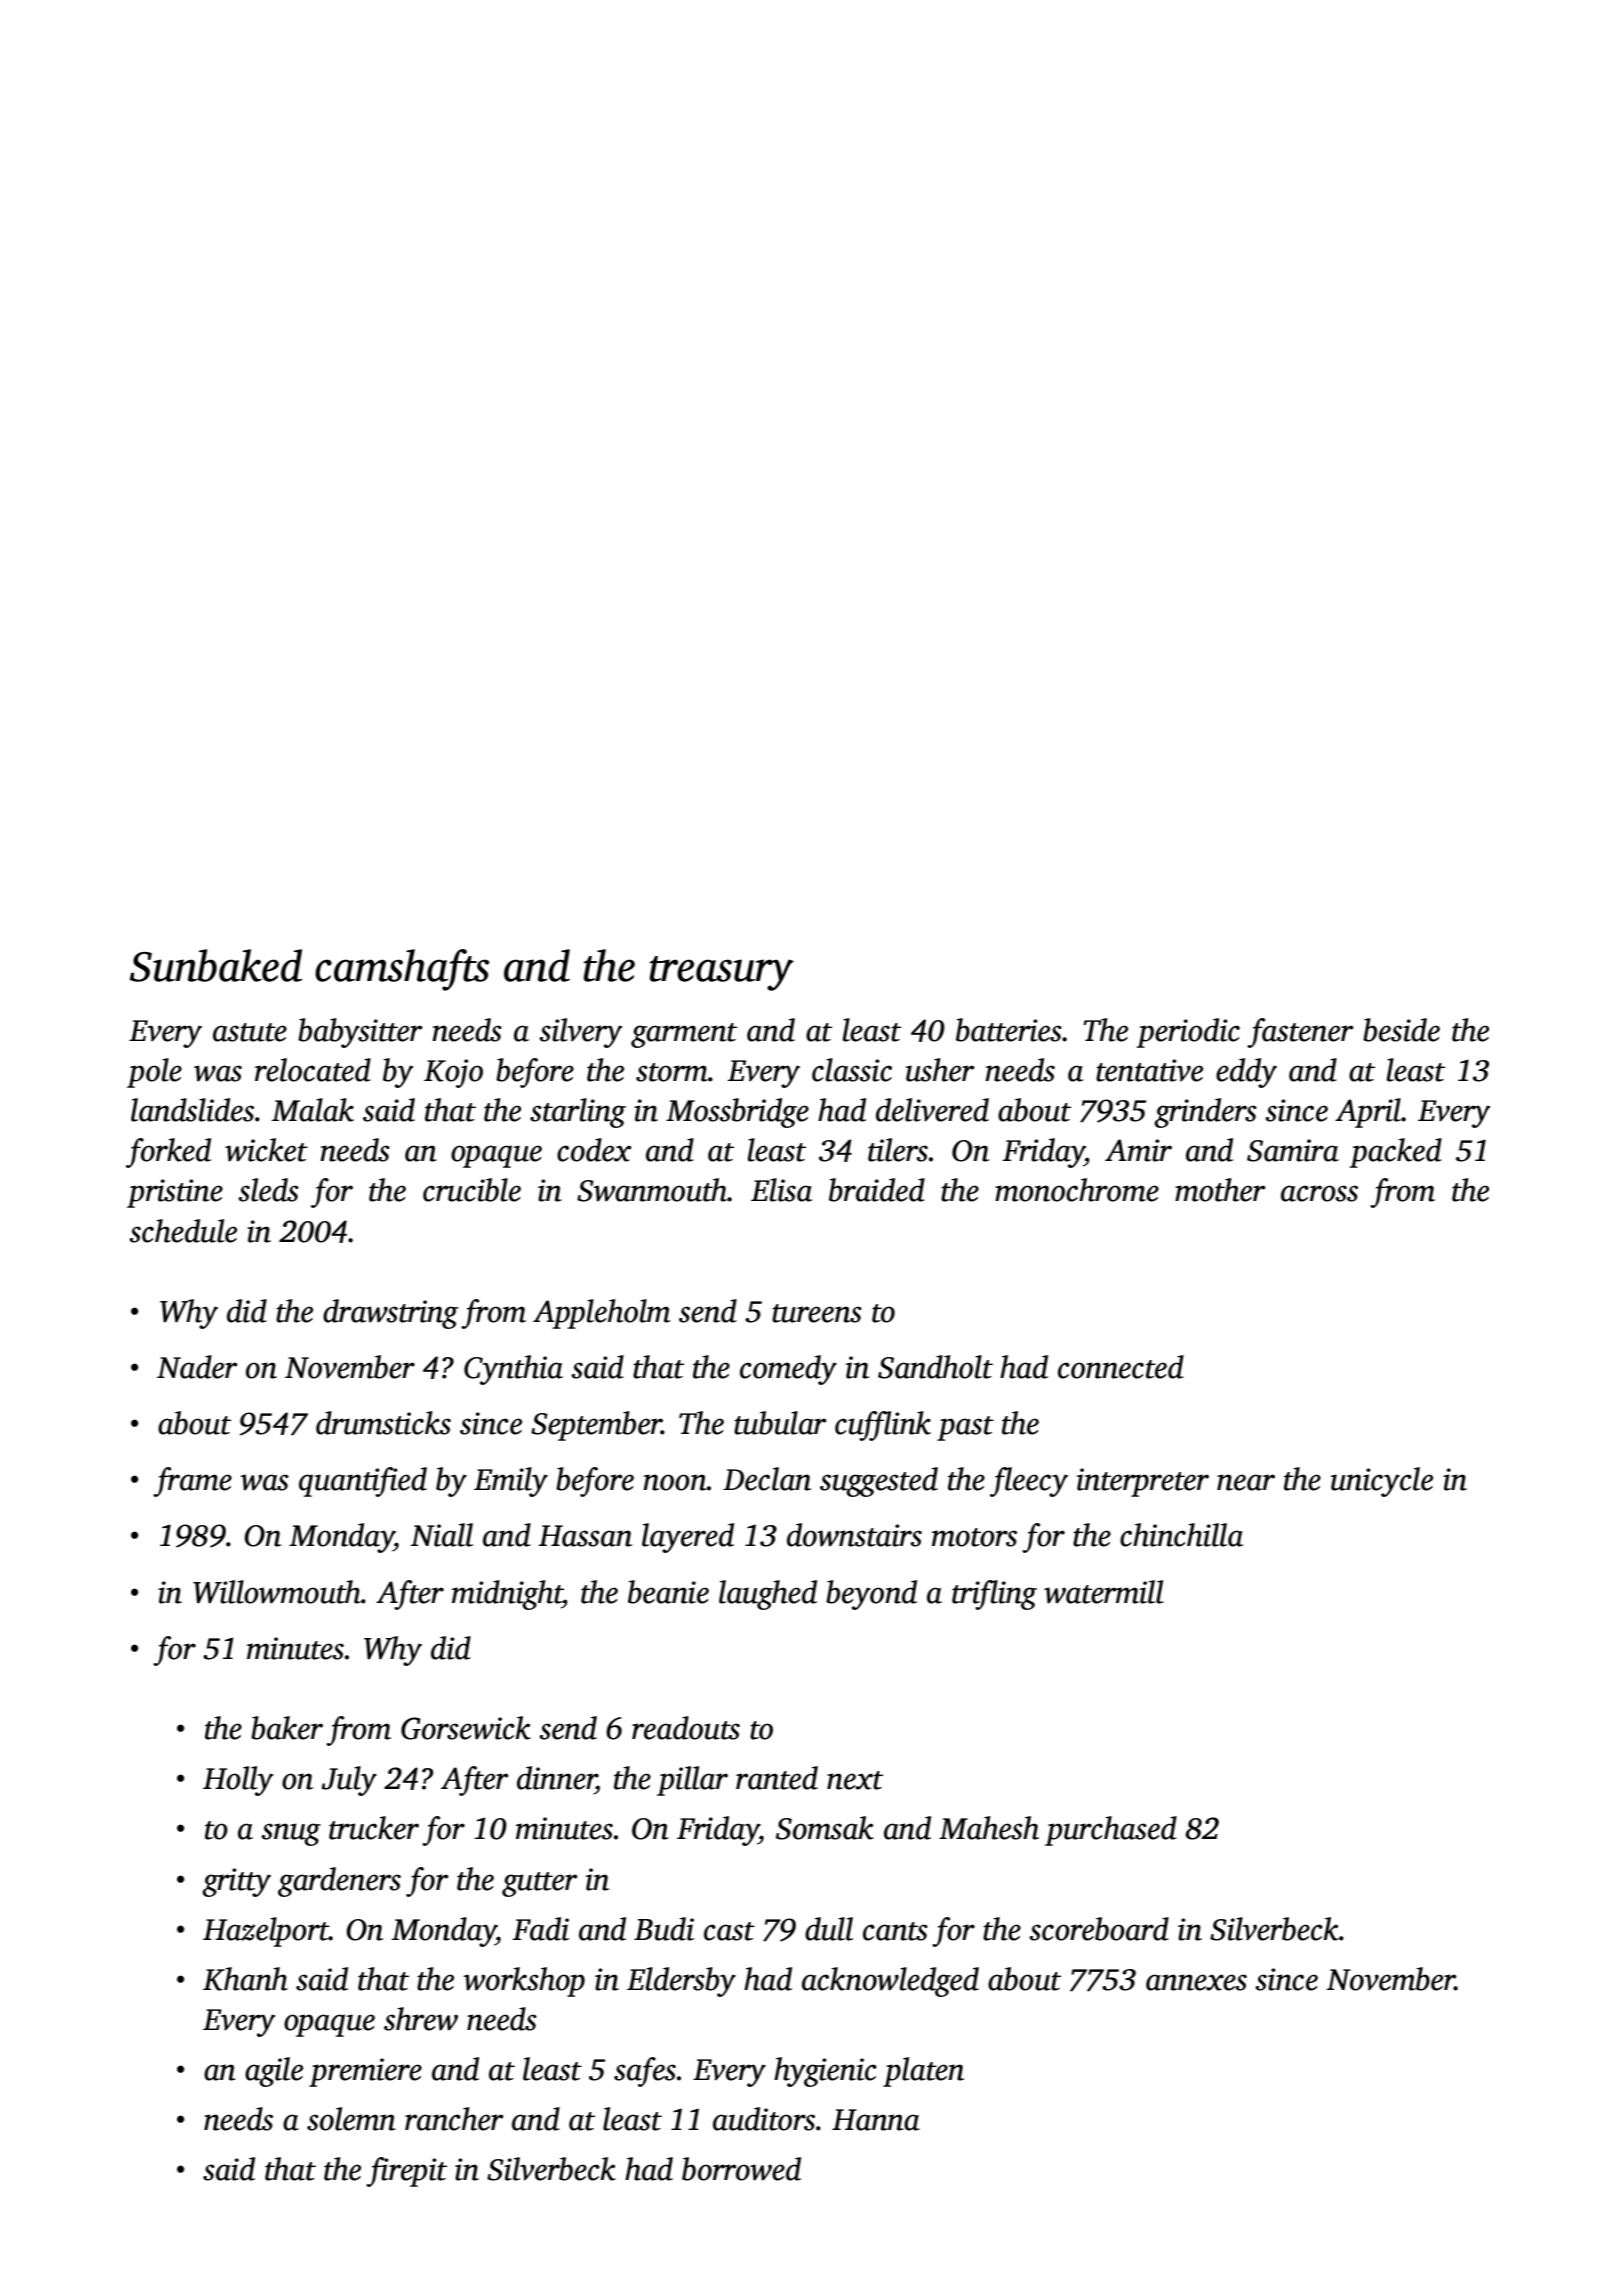 This screenshot has width=1620, height=2292. What do you see at coordinates (741, 2169) in the screenshot?
I see `borrowed` at bounding box center [741, 2169].
